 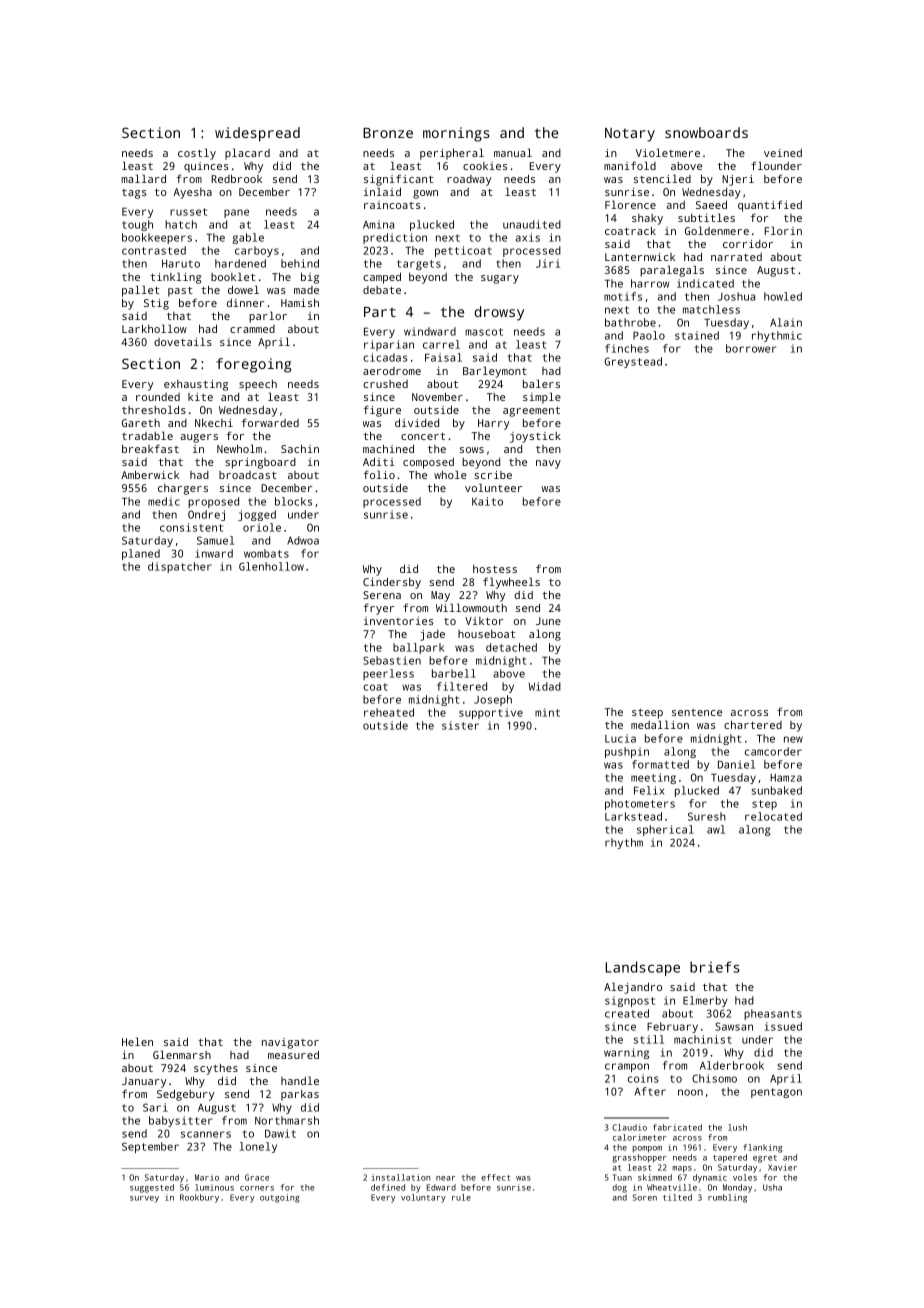 I want to click on snowboards, so click(x=706, y=132).
